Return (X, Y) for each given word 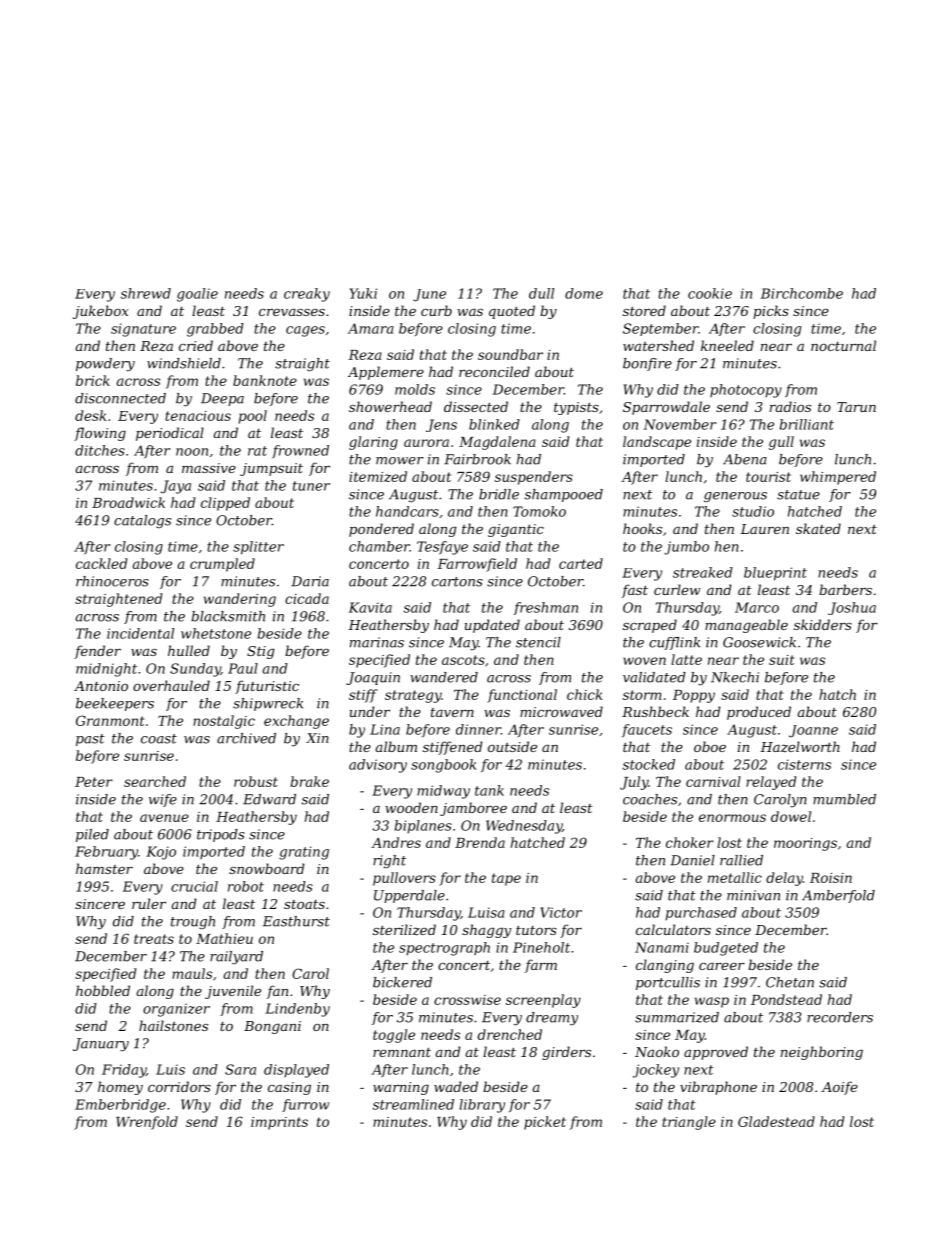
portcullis (668, 983)
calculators (673, 929)
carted (581, 563)
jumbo (686, 548)
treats (154, 939)
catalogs (142, 521)
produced (759, 713)
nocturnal (843, 345)
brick (93, 380)
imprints (279, 1123)
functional (522, 696)
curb (436, 310)
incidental (140, 633)
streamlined (413, 1104)
